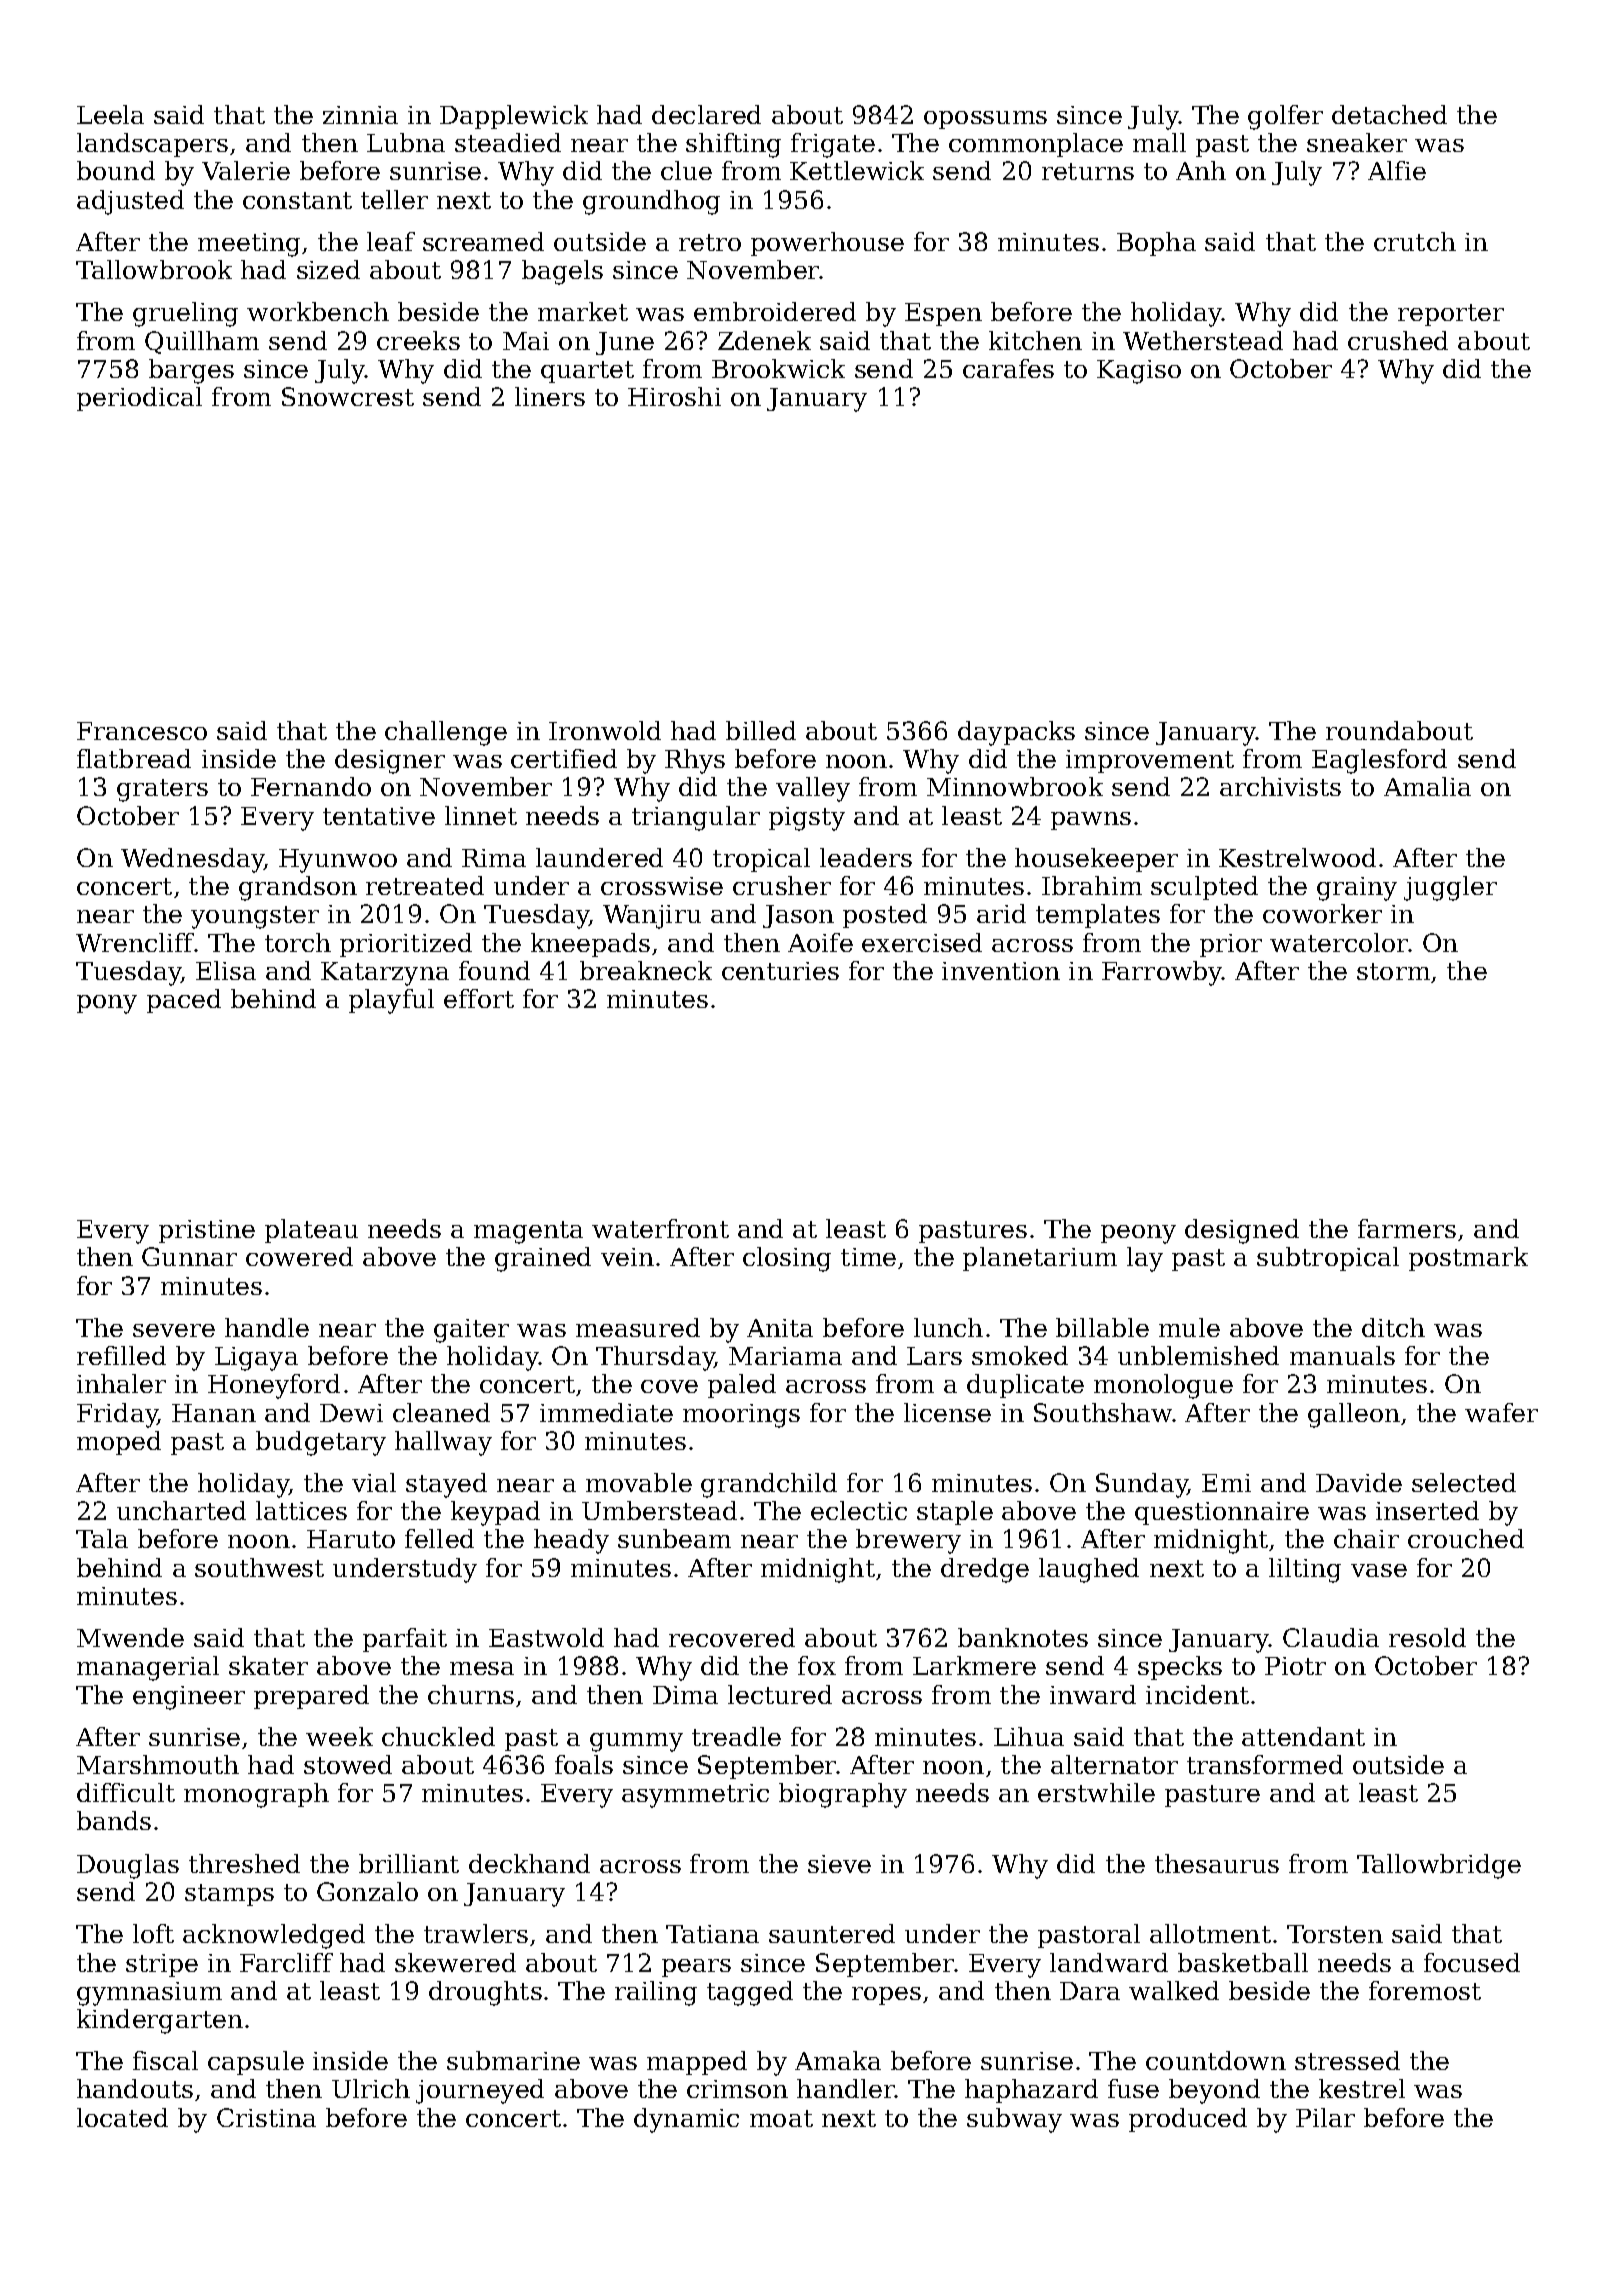 This screenshot has width=1620, height=2292. I want to click on resold, so click(1427, 1637).
